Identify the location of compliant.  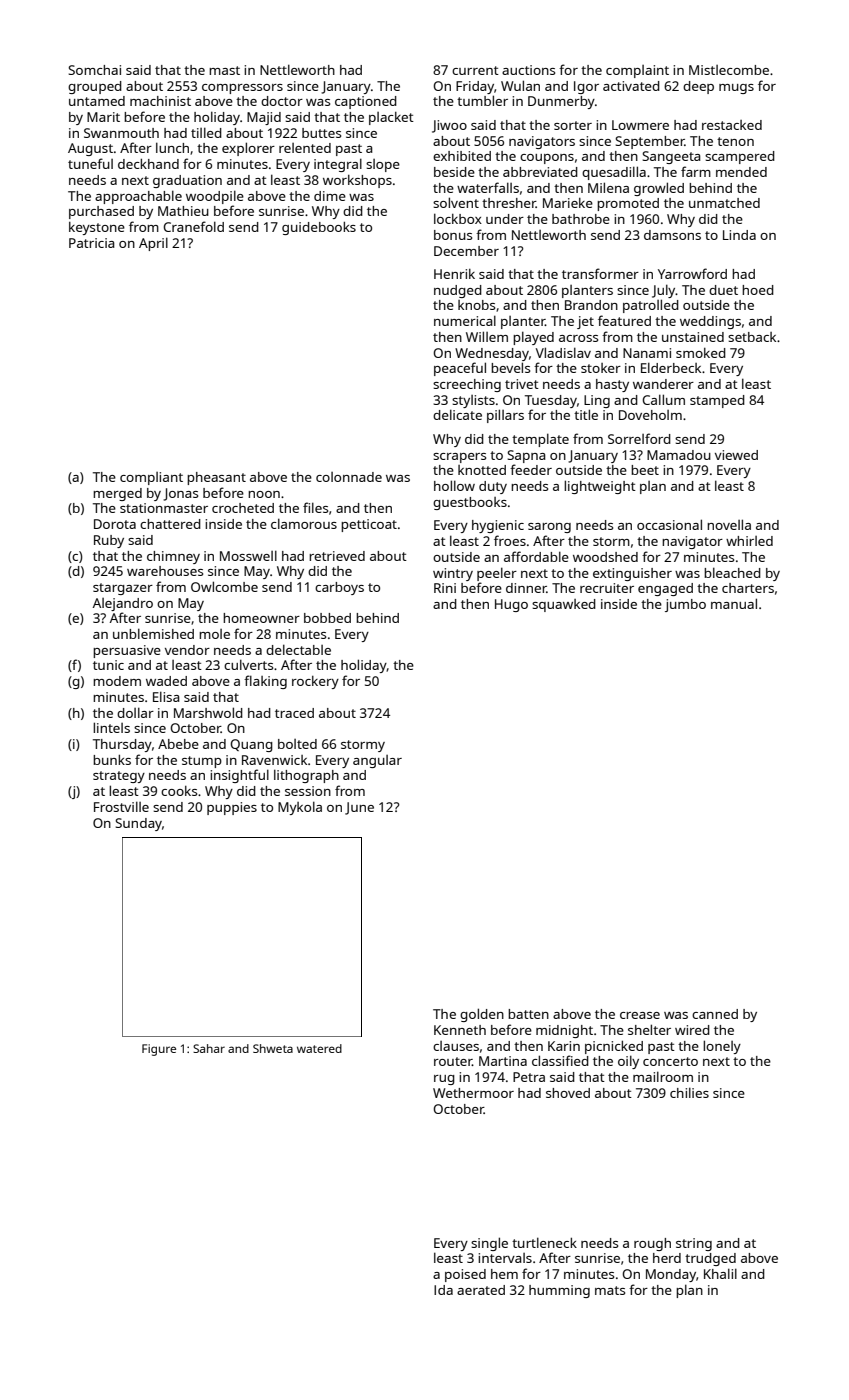
(151, 478).
